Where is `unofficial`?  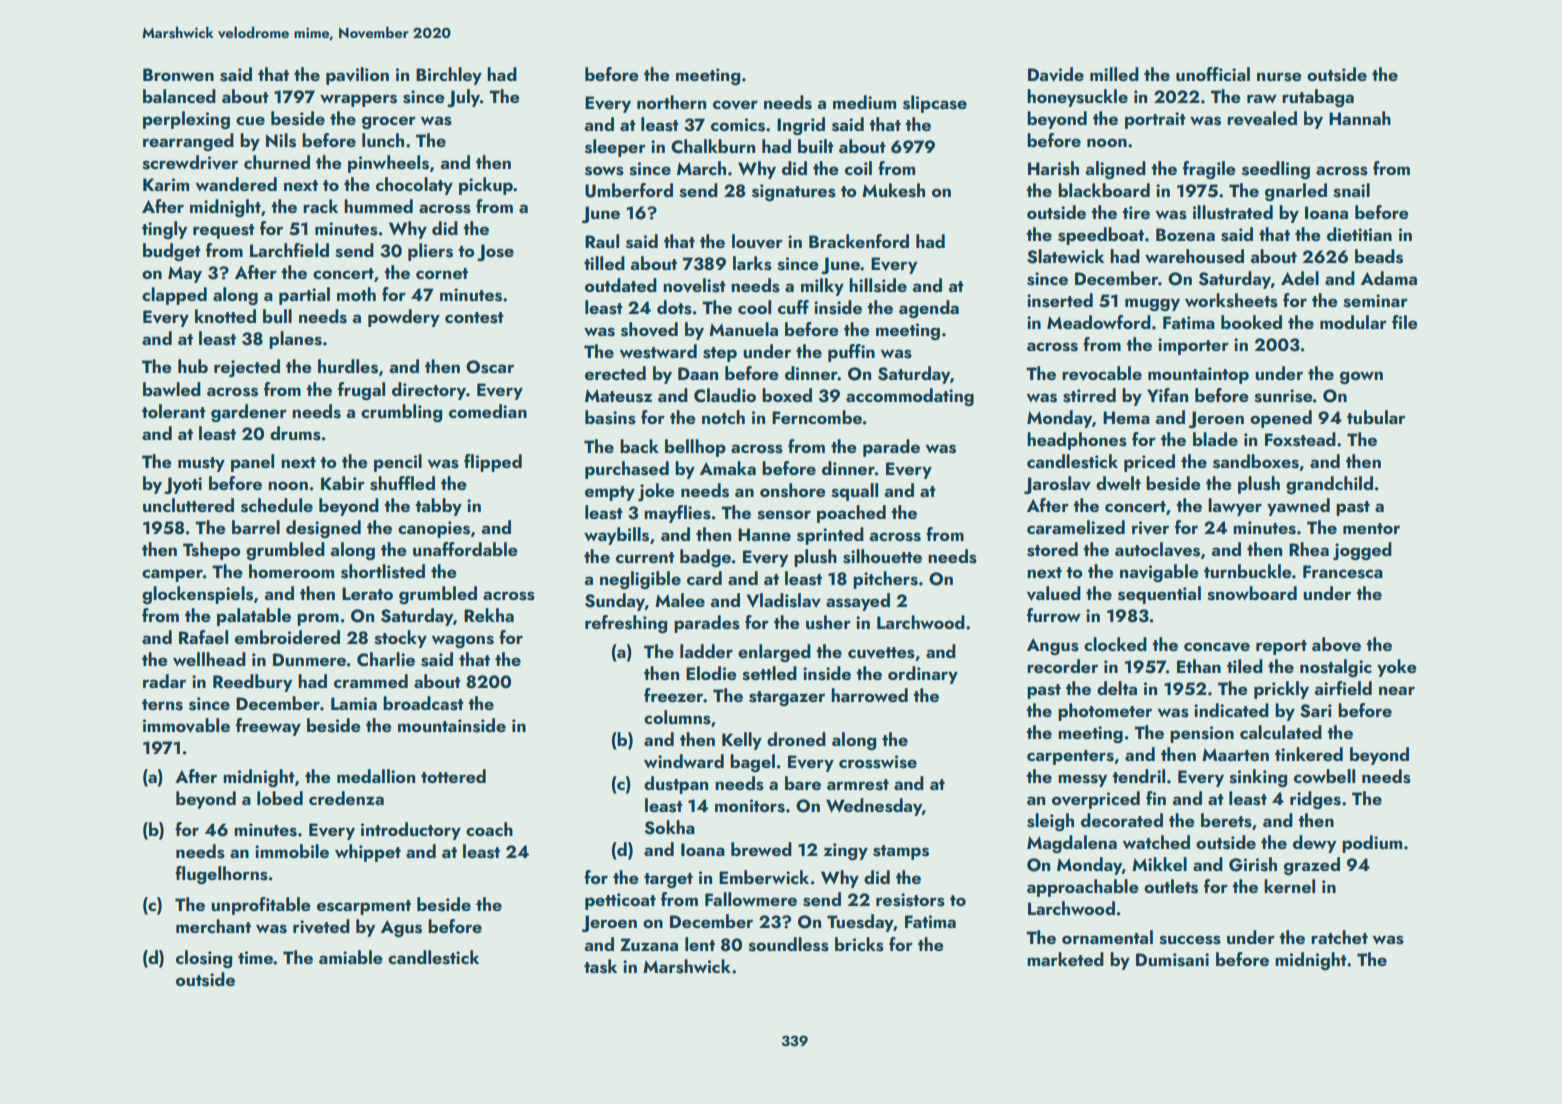
unofficial is located at coordinates (1213, 74).
